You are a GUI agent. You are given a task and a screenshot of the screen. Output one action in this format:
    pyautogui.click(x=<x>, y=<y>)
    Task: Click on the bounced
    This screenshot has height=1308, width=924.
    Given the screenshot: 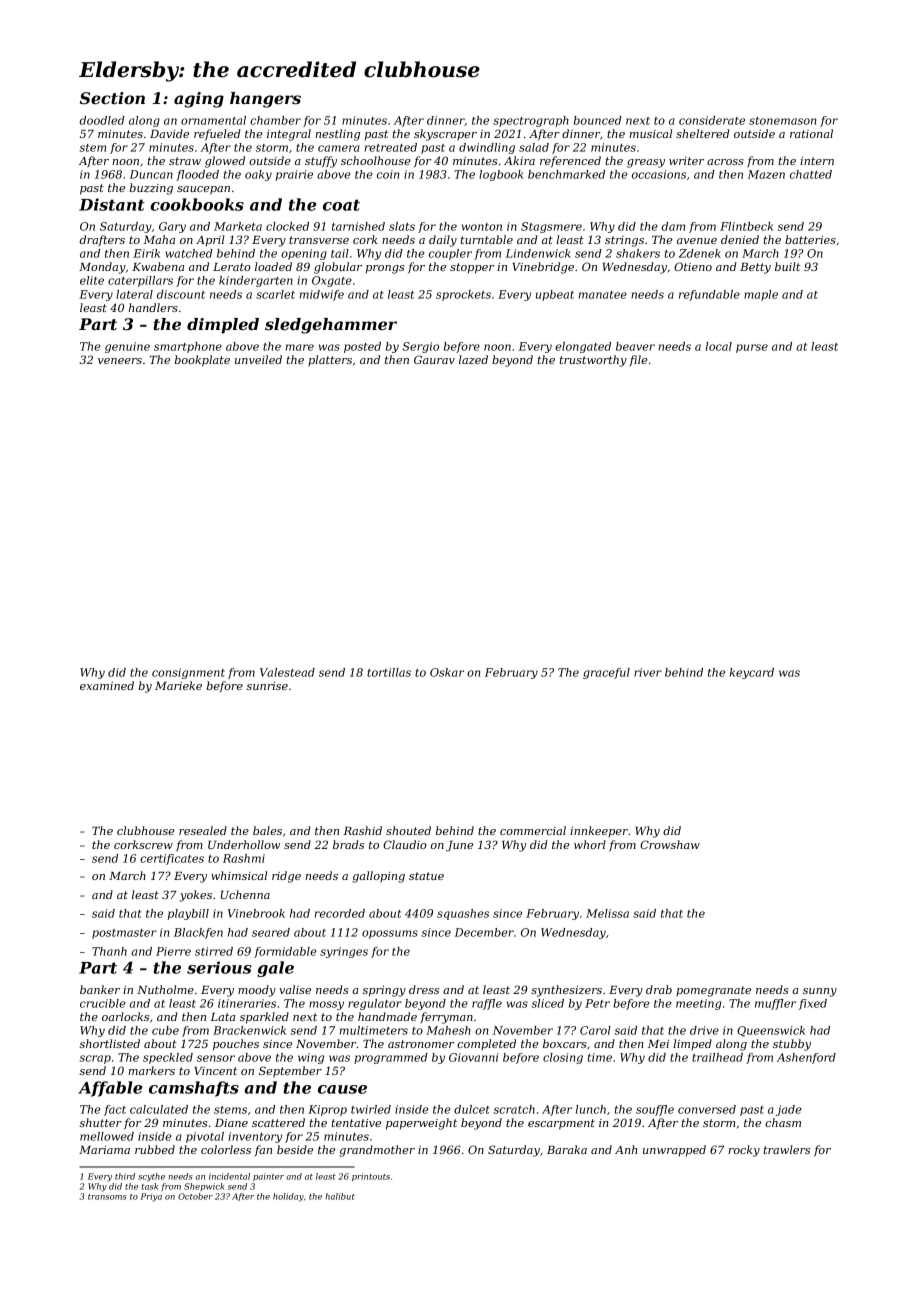 What is the action you would take?
    pyautogui.click(x=598, y=120)
